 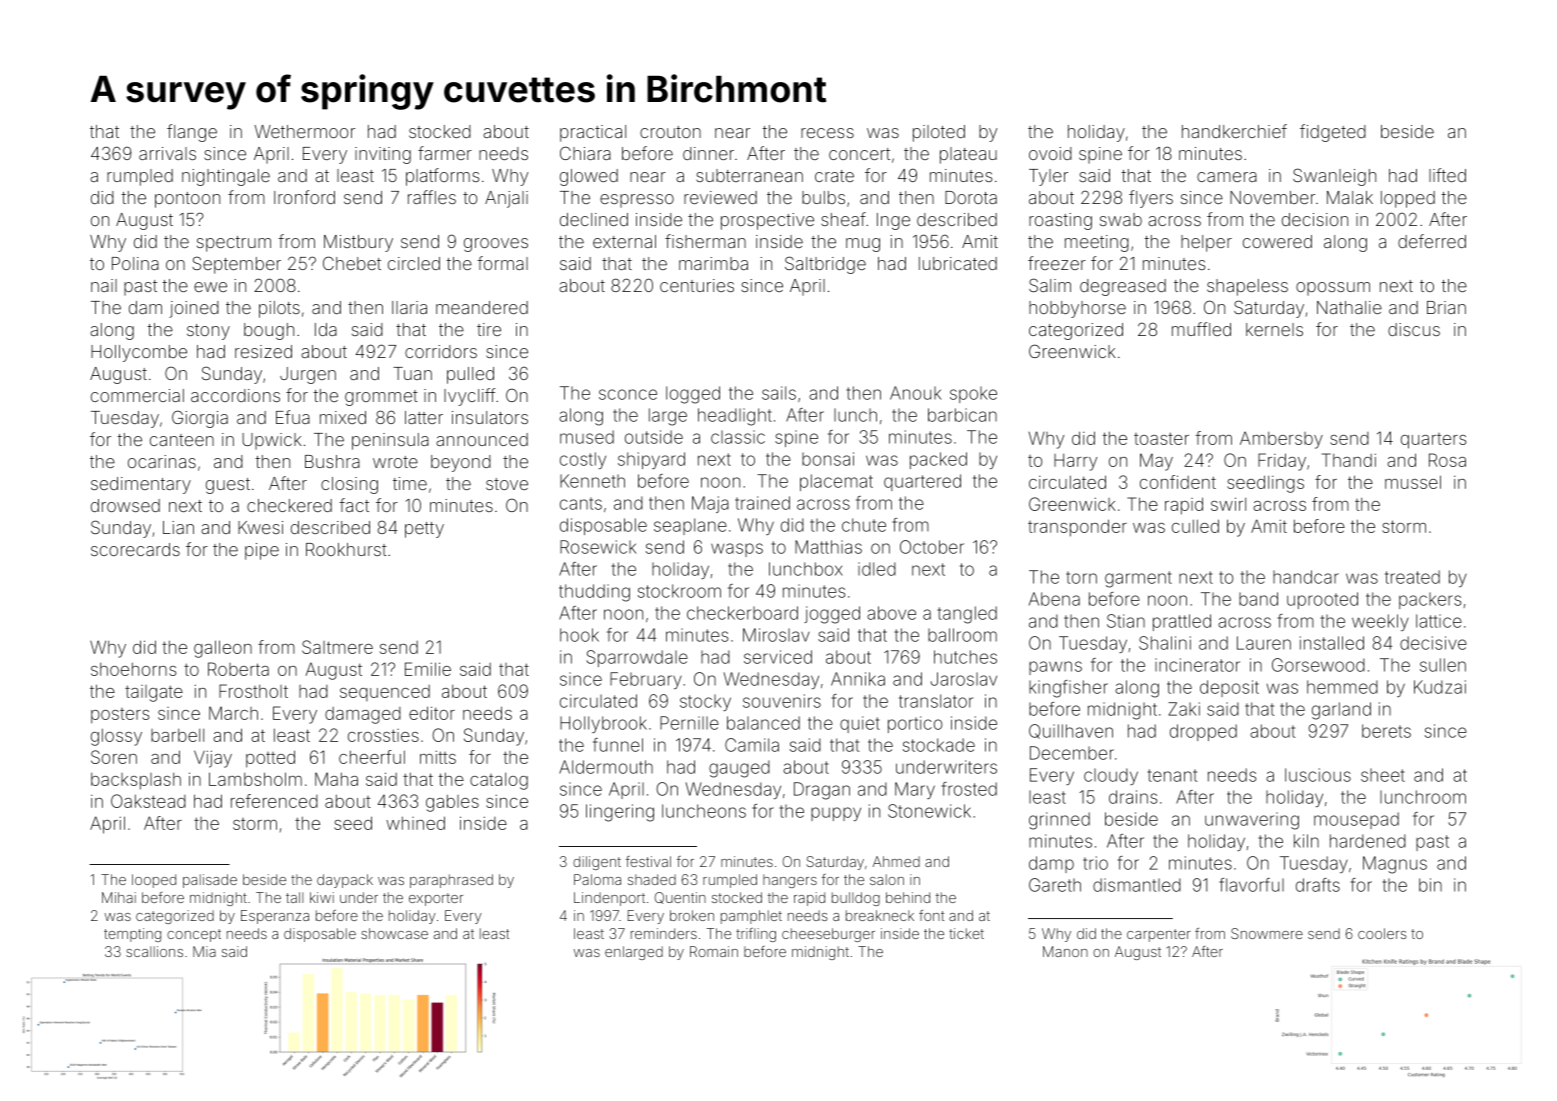 I want to click on arrivals, so click(x=167, y=153).
